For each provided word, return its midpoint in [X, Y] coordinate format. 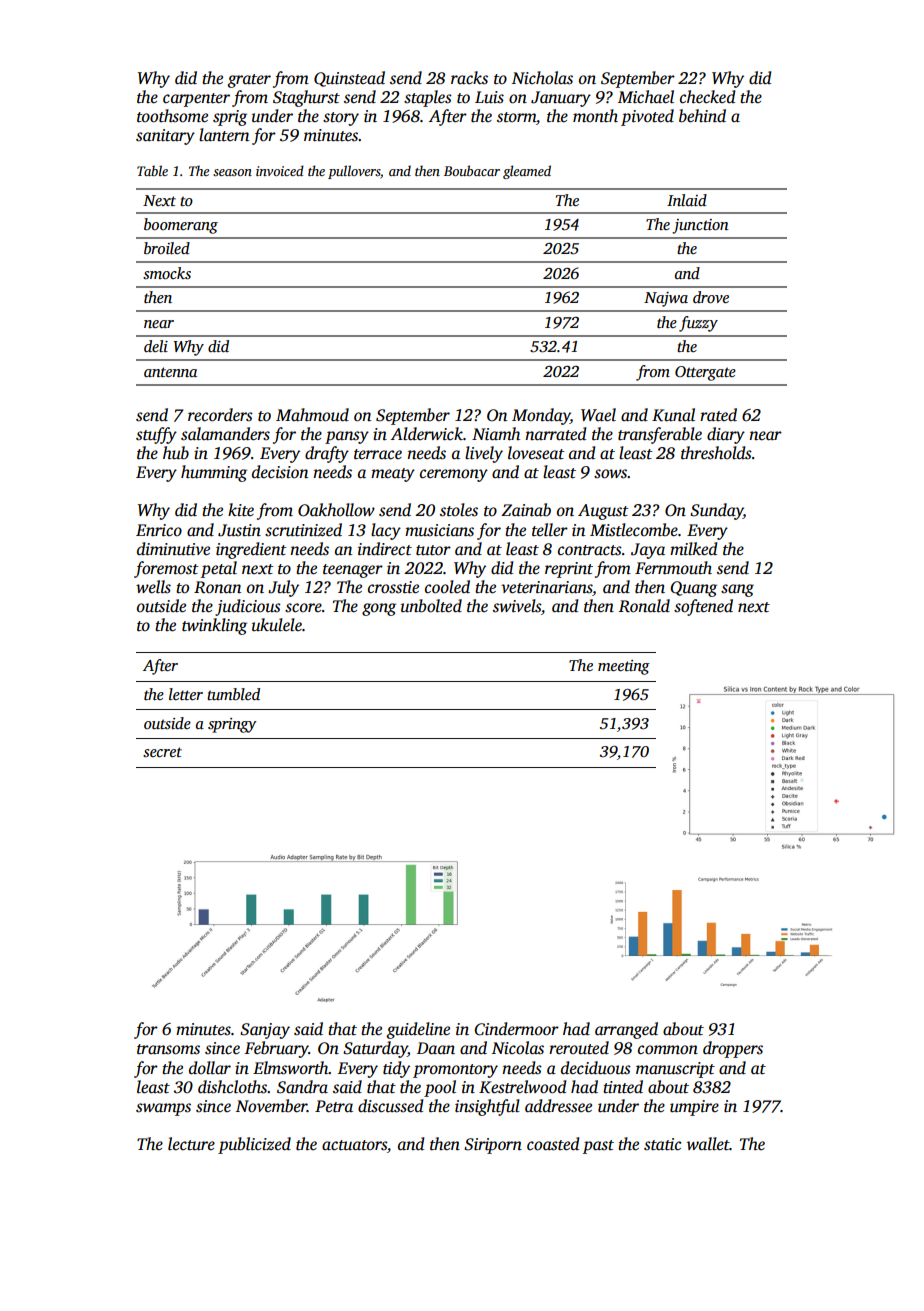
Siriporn [493, 1146]
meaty [393, 475]
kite [241, 509]
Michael [646, 97]
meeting [624, 667]
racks [469, 78]
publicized [254, 1145]
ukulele [277, 625]
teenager [353, 571]
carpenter [196, 100]
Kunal [673, 415]
